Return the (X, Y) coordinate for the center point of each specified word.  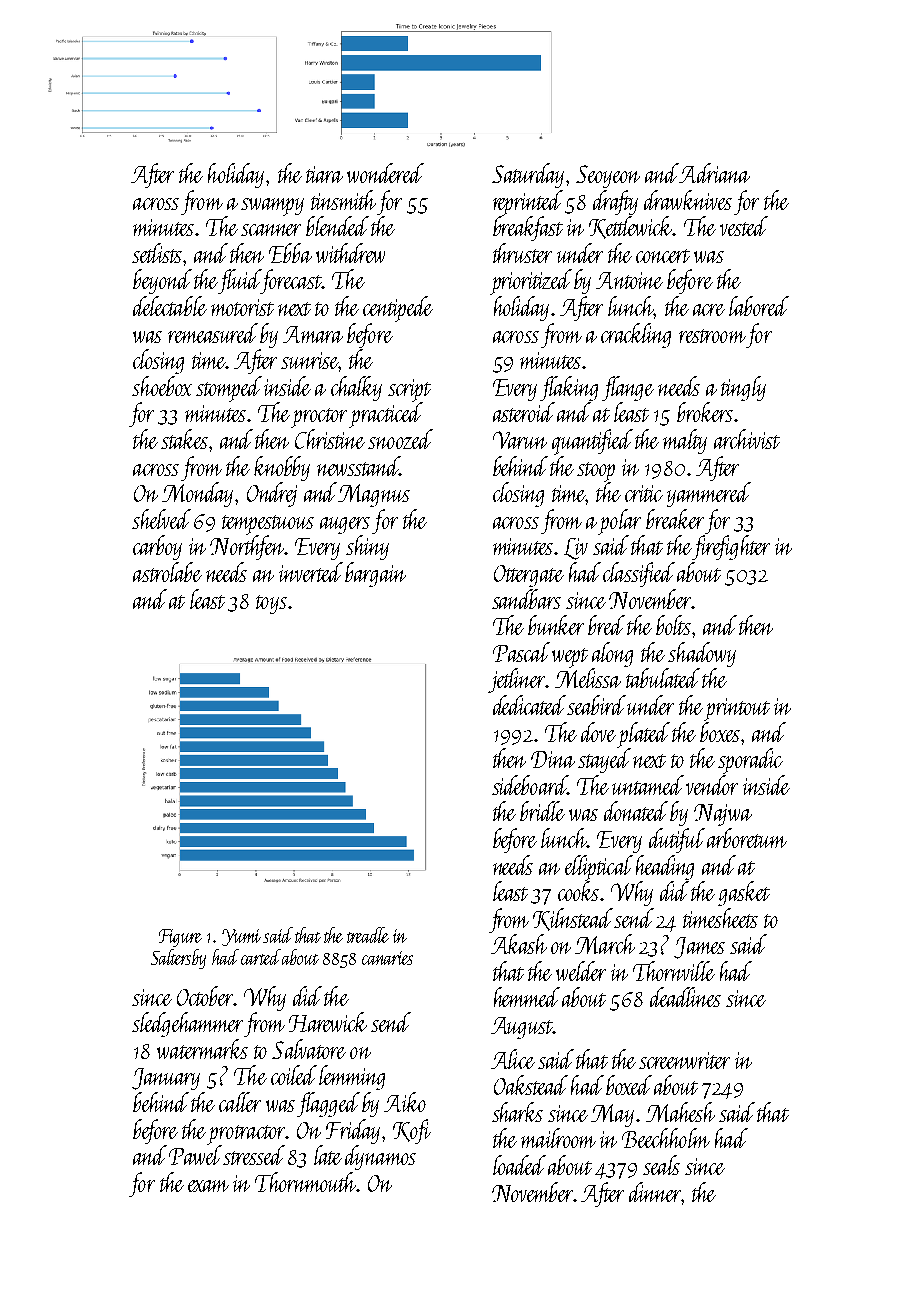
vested (744, 226)
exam (208, 1186)
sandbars (526, 599)
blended (337, 226)
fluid (239, 281)
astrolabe (167, 572)
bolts (673, 625)
